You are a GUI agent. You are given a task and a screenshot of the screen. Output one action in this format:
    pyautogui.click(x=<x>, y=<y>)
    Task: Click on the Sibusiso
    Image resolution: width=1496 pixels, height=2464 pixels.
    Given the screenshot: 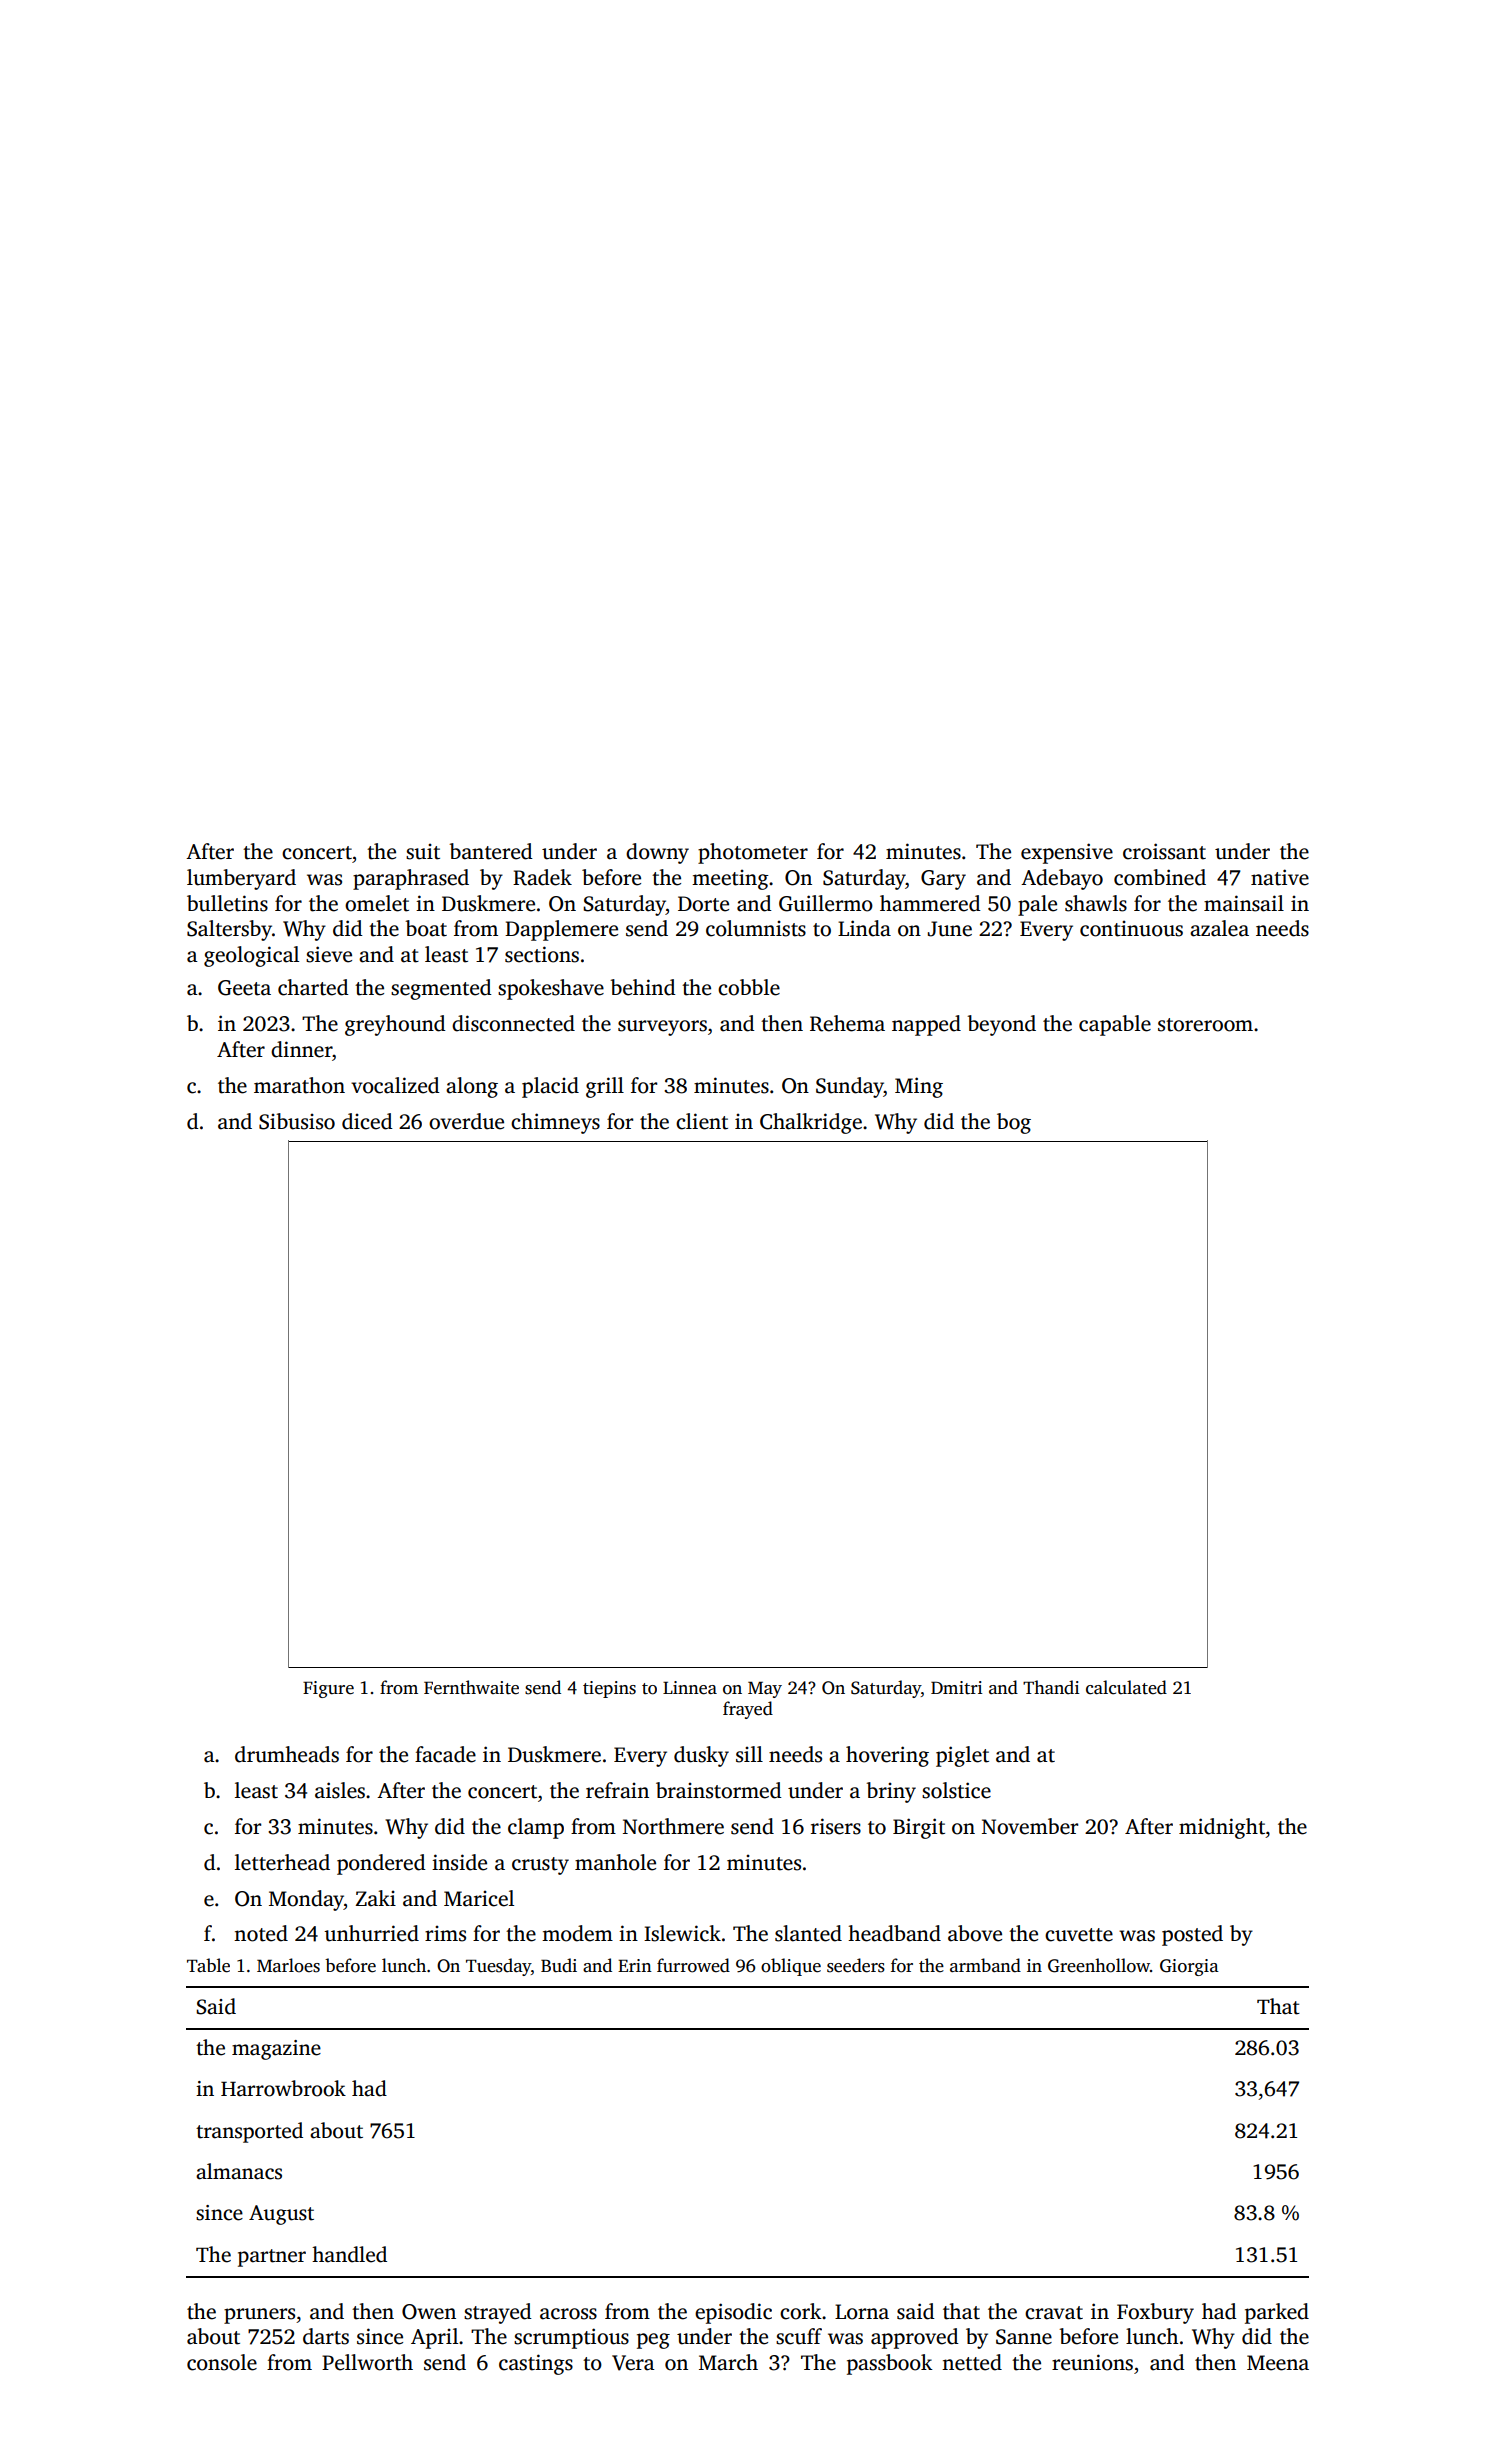 What is the action you would take?
    pyautogui.click(x=297, y=1121)
